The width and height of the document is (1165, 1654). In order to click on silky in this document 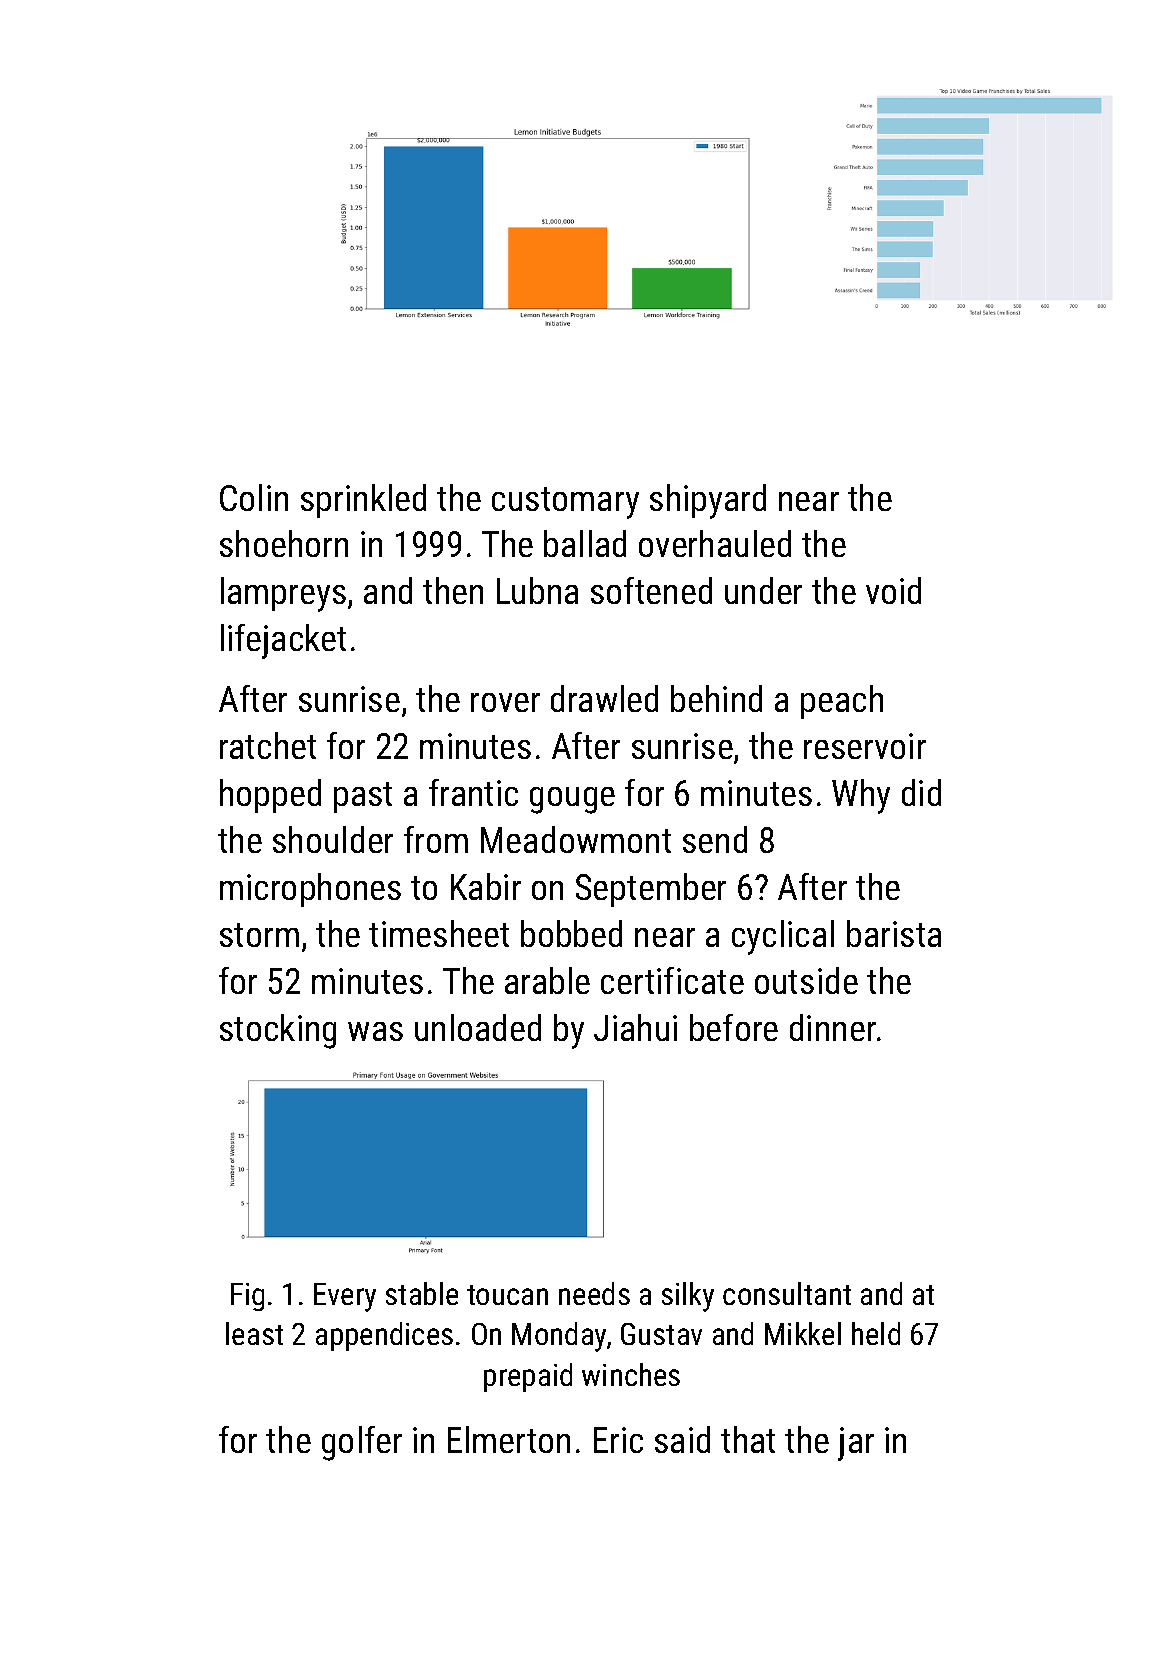, I will do `click(688, 1297)`.
